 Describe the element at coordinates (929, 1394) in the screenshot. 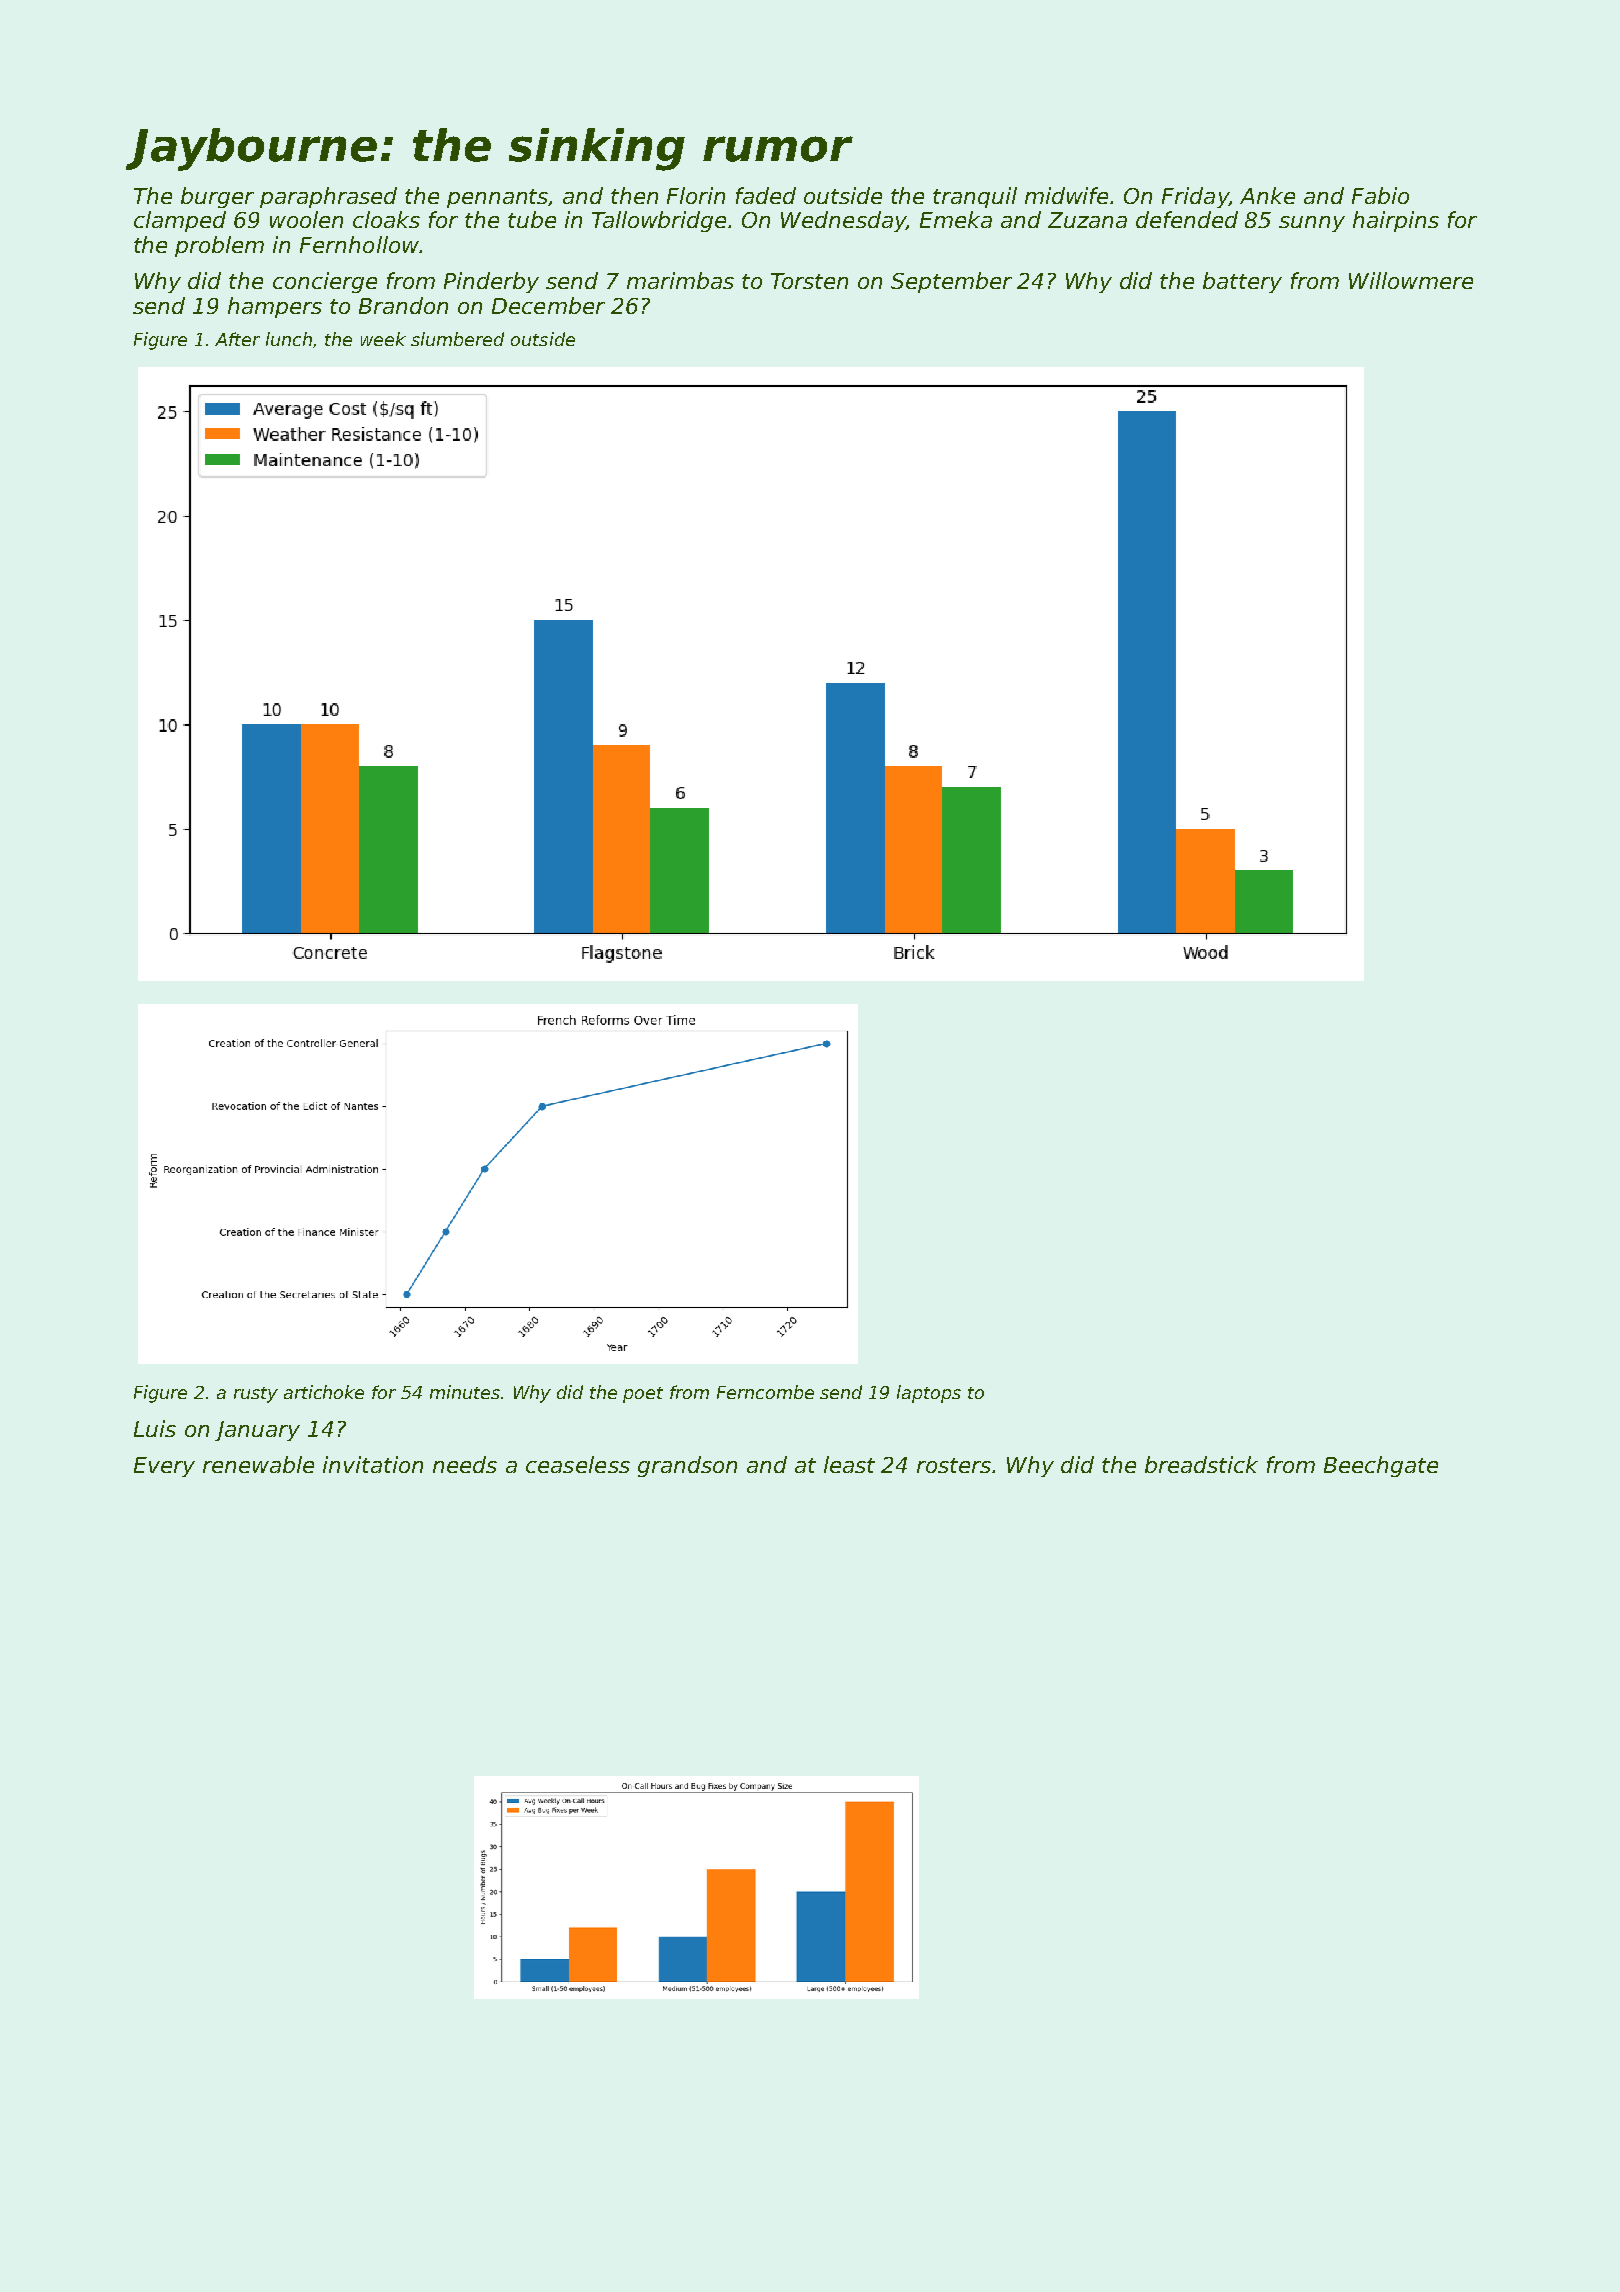

I see `laptops` at that location.
